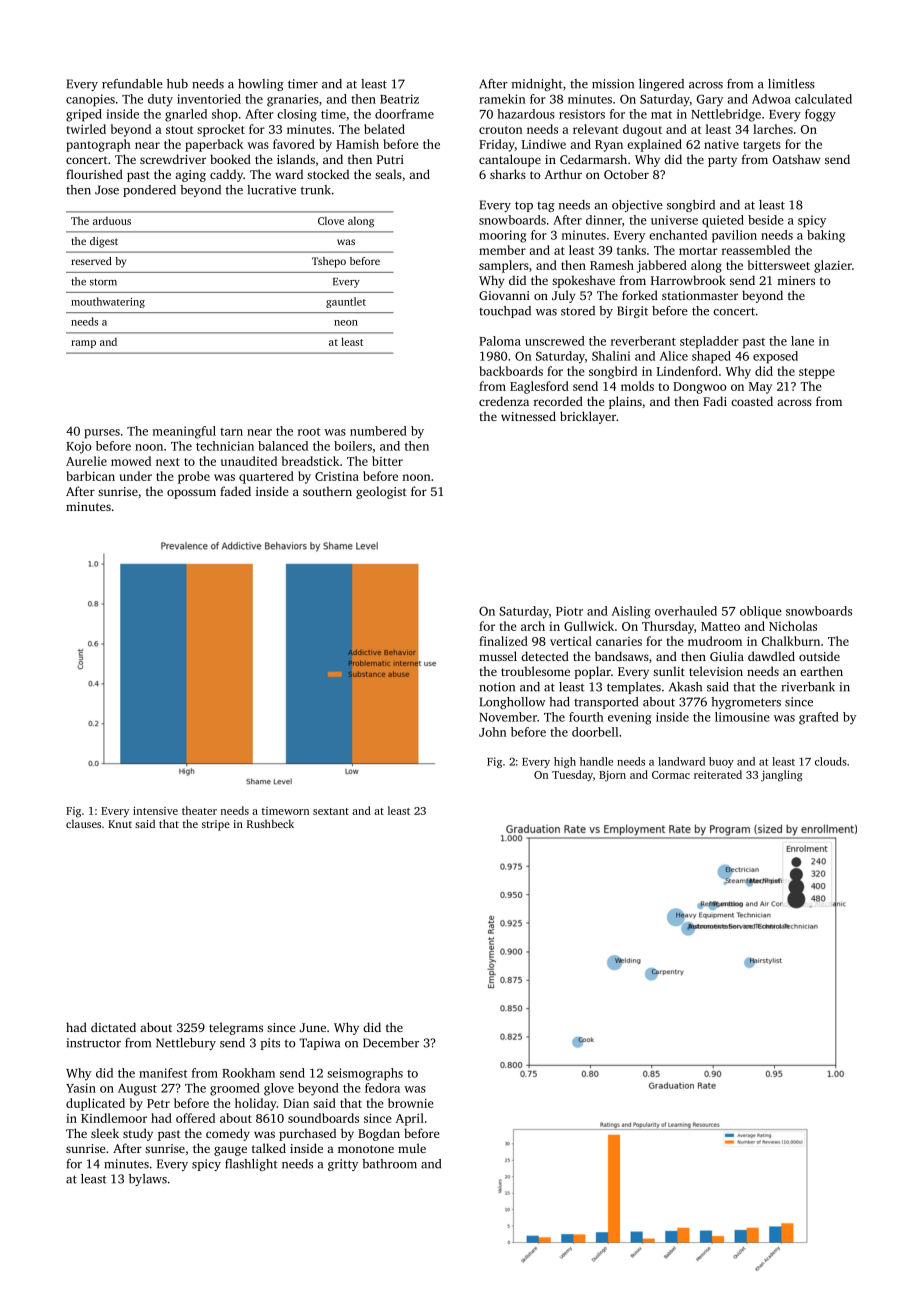  I want to click on objective, so click(637, 206).
